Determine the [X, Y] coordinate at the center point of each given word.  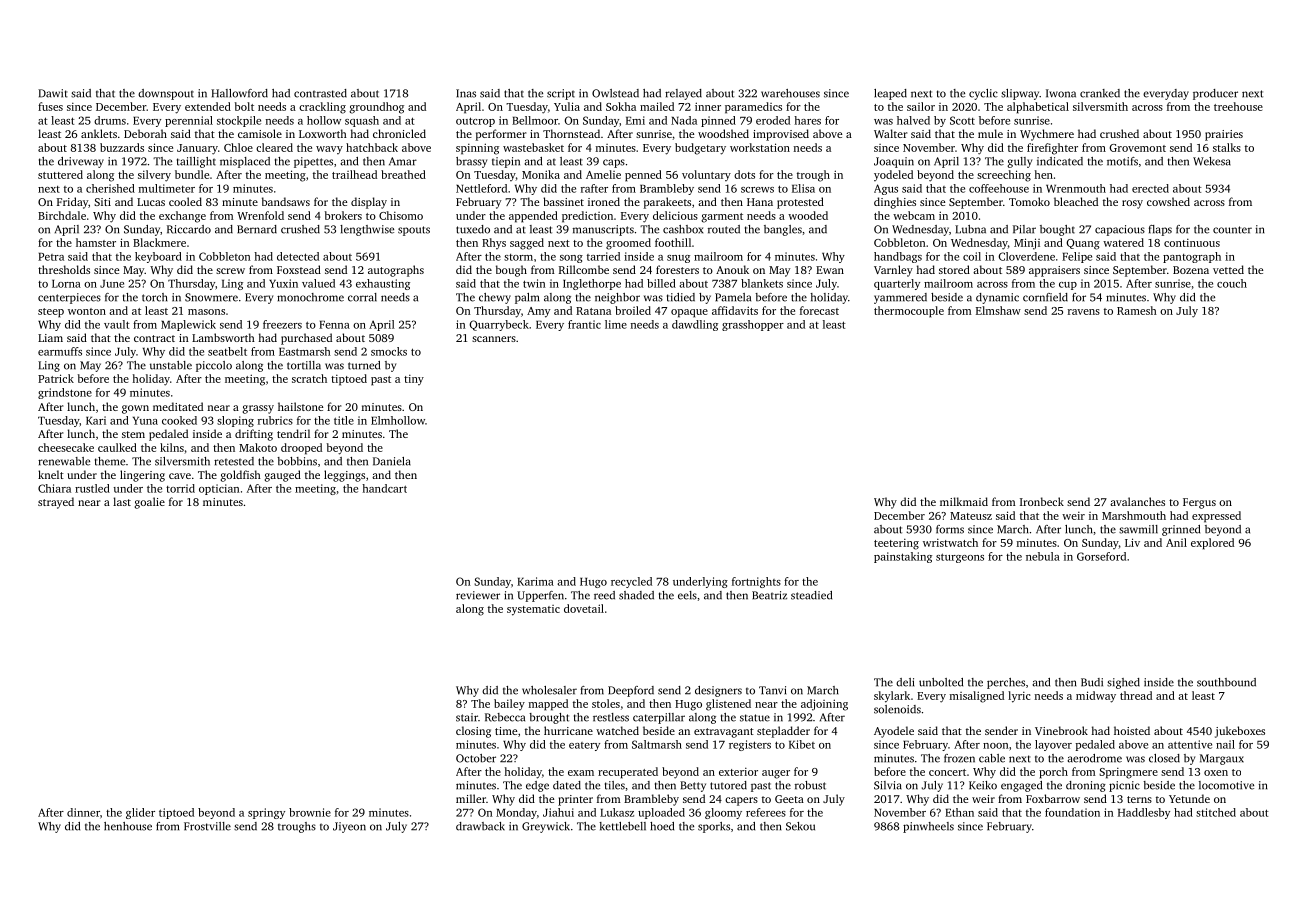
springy [266, 813]
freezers [282, 324]
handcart [384, 488]
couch [1232, 283]
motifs [1122, 161]
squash [362, 121]
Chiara [54, 488]
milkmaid [964, 501]
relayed [683, 94]
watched [617, 730]
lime [616, 324]
